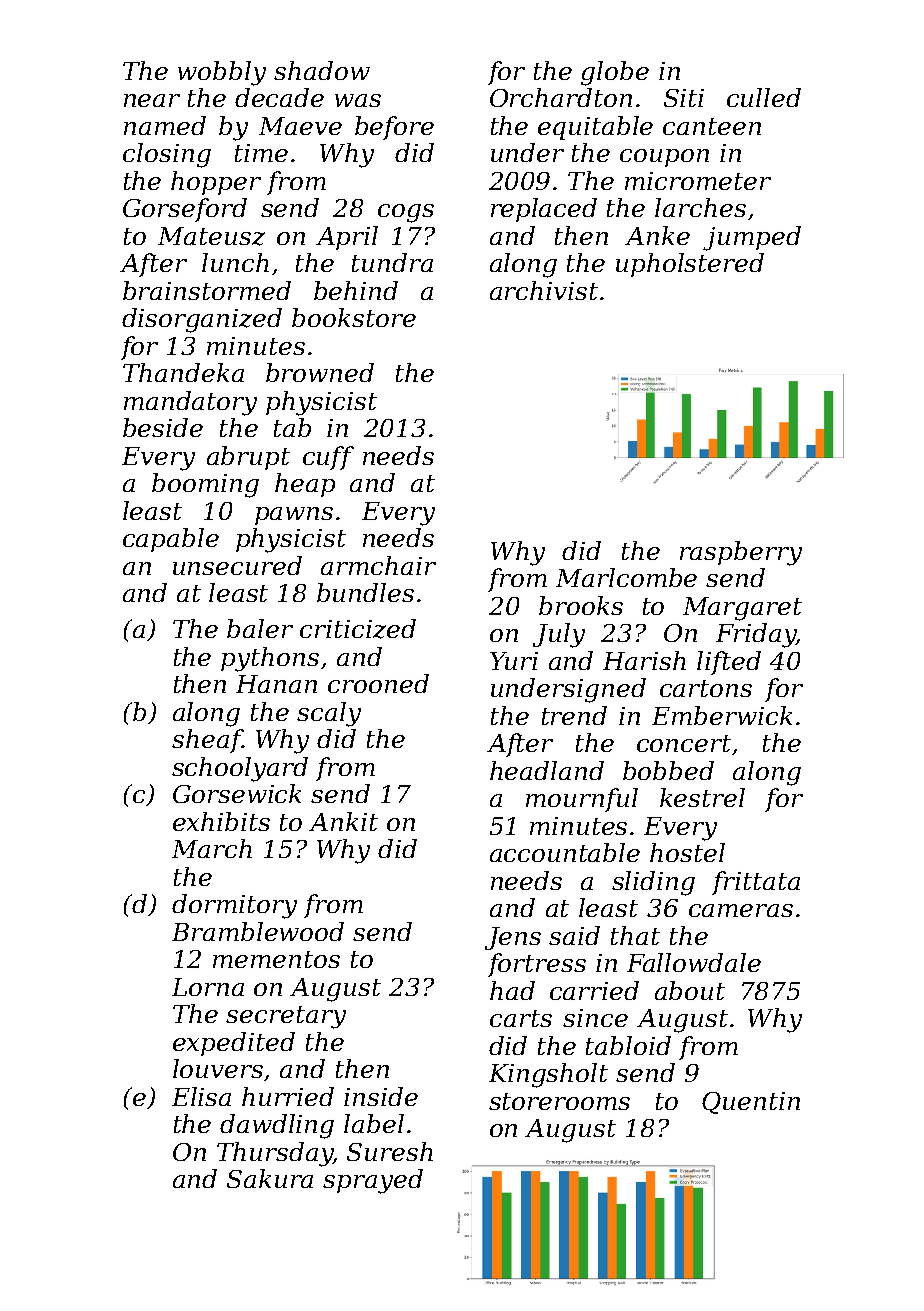 The image size is (924, 1311). I want to click on headland, so click(547, 770).
